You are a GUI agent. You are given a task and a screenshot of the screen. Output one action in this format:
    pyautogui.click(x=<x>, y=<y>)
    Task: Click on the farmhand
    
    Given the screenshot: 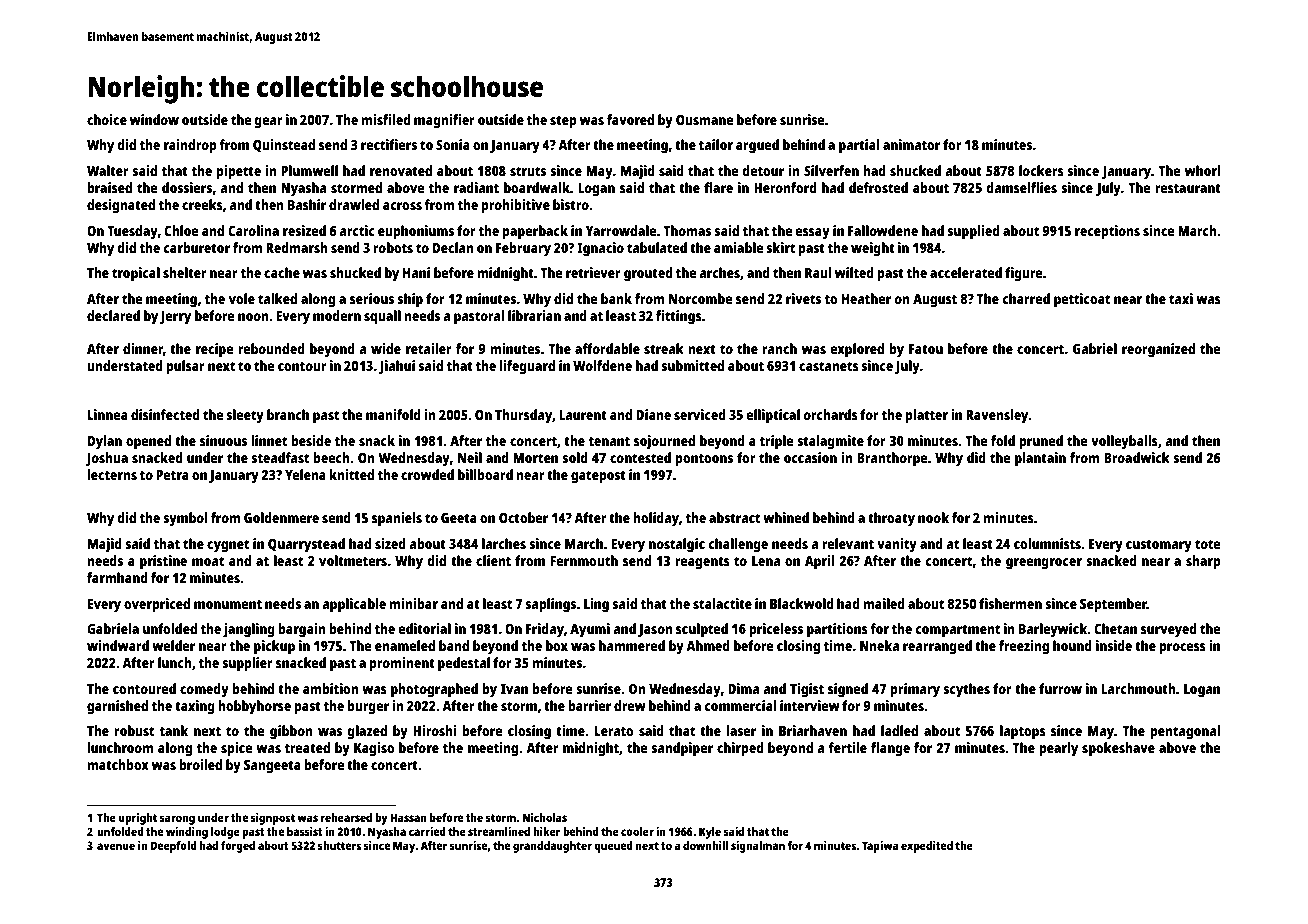 What is the action you would take?
    pyautogui.click(x=117, y=577)
